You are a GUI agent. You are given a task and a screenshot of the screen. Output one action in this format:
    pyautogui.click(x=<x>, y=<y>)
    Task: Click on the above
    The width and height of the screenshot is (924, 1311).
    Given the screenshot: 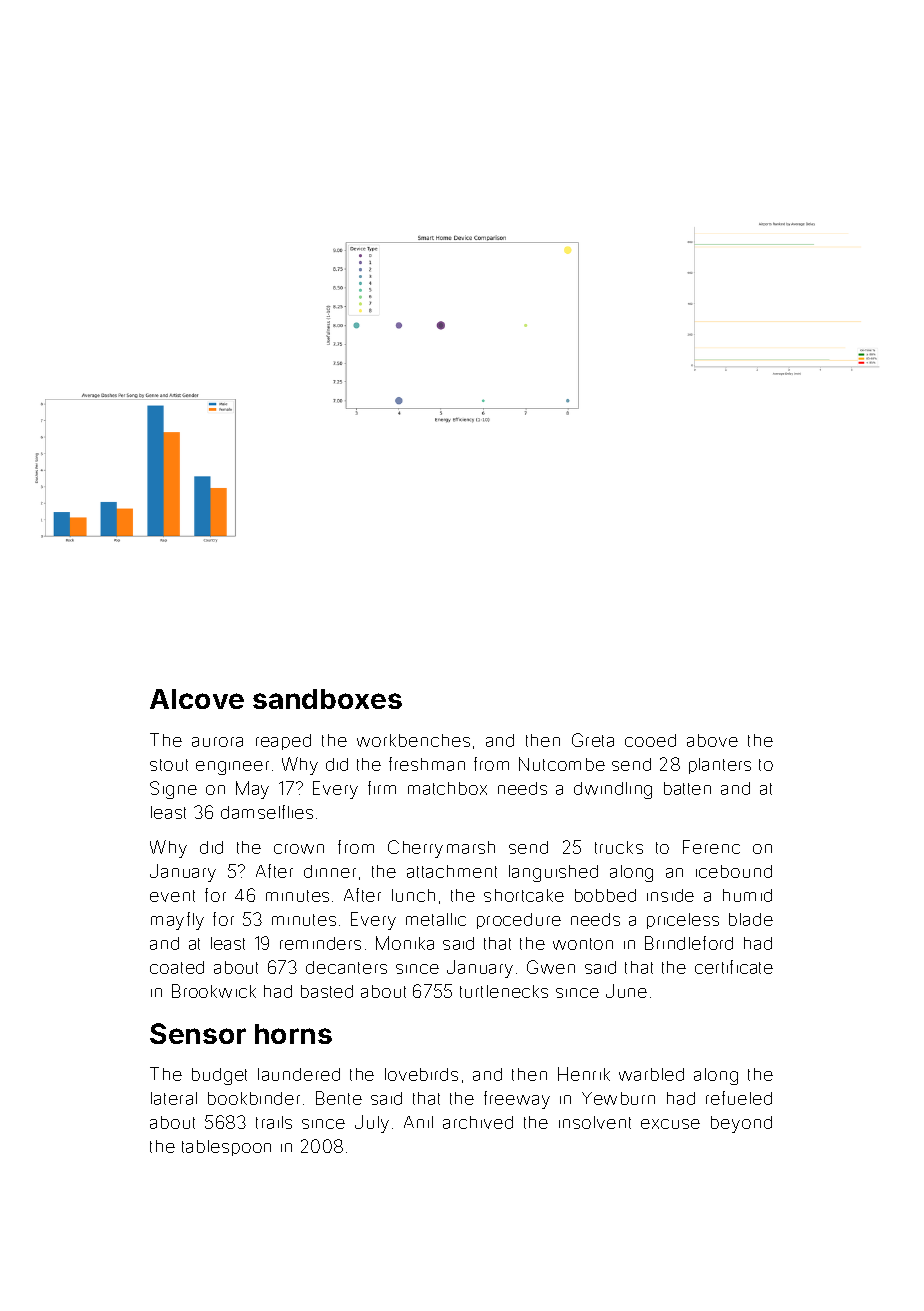 What is the action you would take?
    pyautogui.click(x=712, y=740)
